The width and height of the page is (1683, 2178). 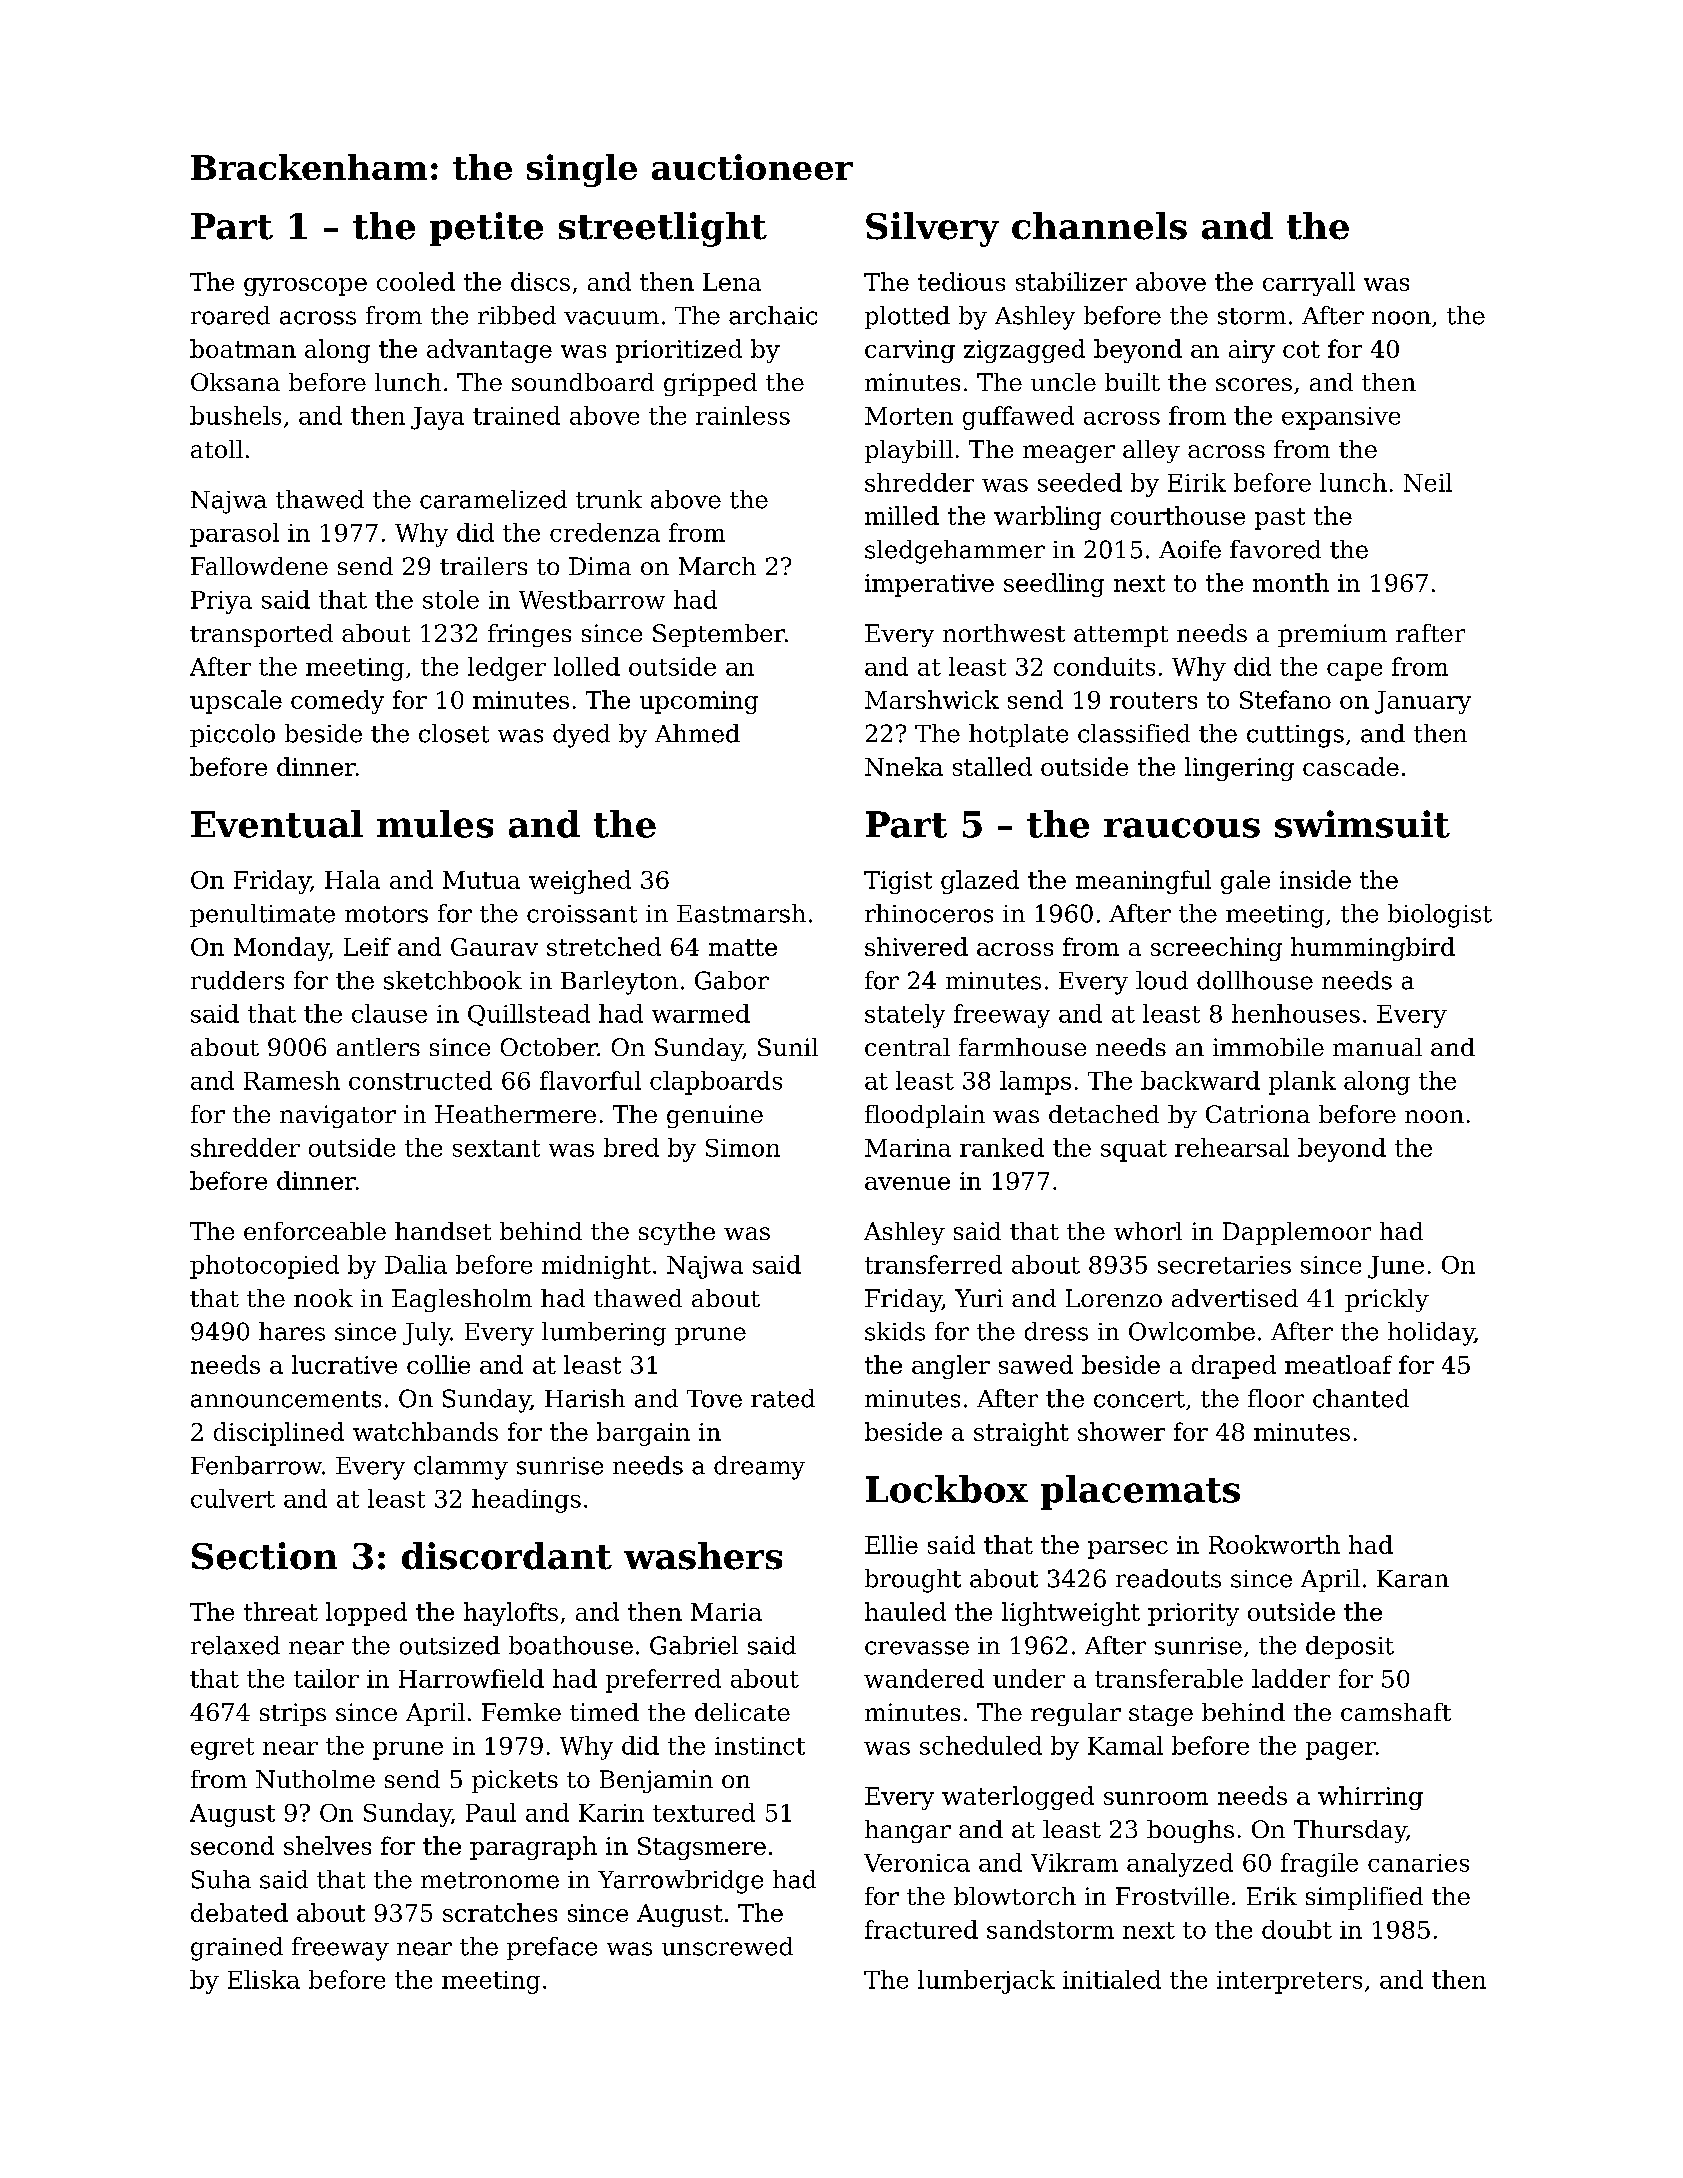 I want to click on clause, so click(x=389, y=1013).
